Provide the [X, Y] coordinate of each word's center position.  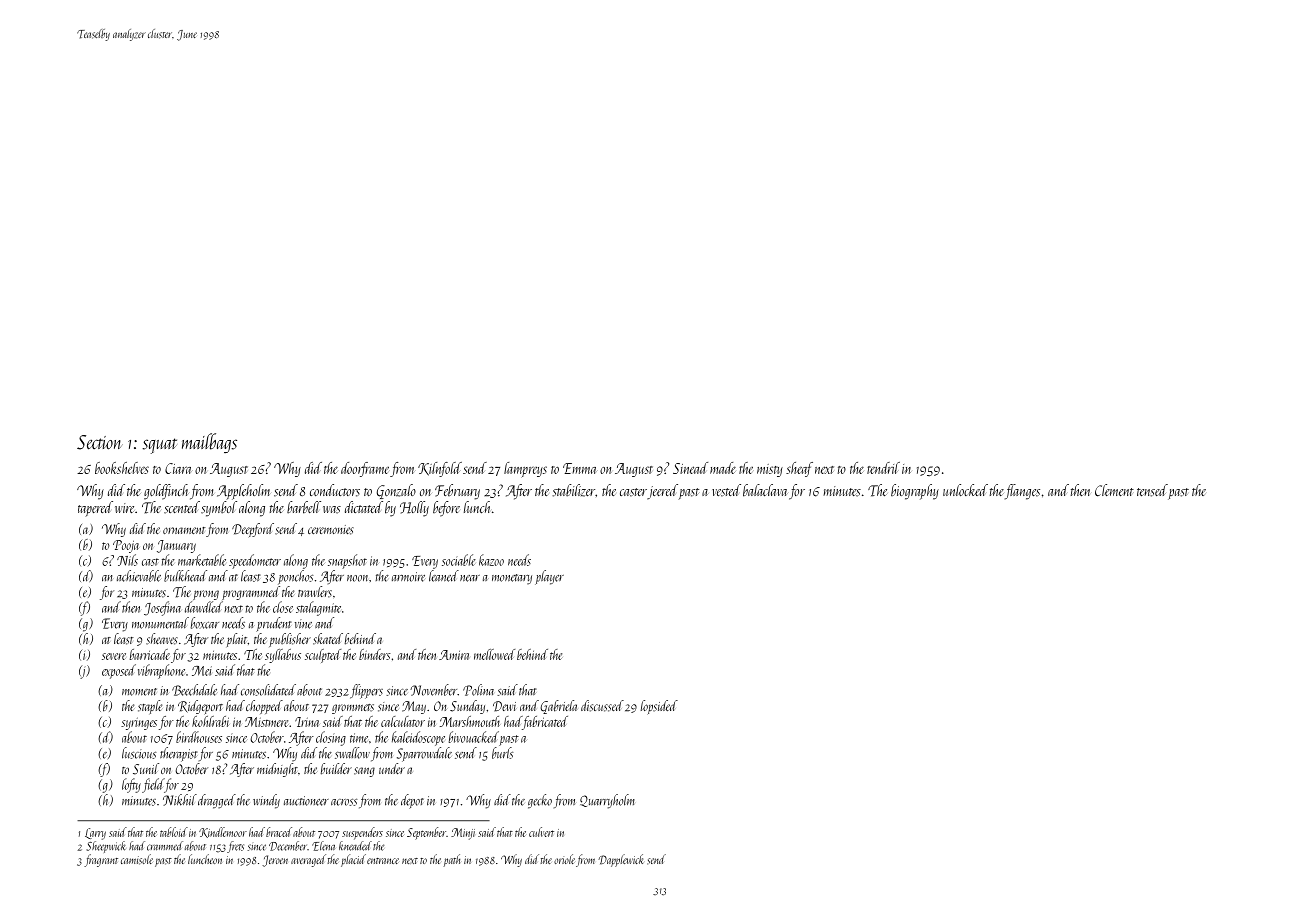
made [723, 468]
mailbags [209, 443]
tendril [883, 468]
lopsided [659, 707]
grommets [353, 709]
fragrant [101, 860]
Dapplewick [620, 860]
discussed [602, 706]
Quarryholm [607, 801]
